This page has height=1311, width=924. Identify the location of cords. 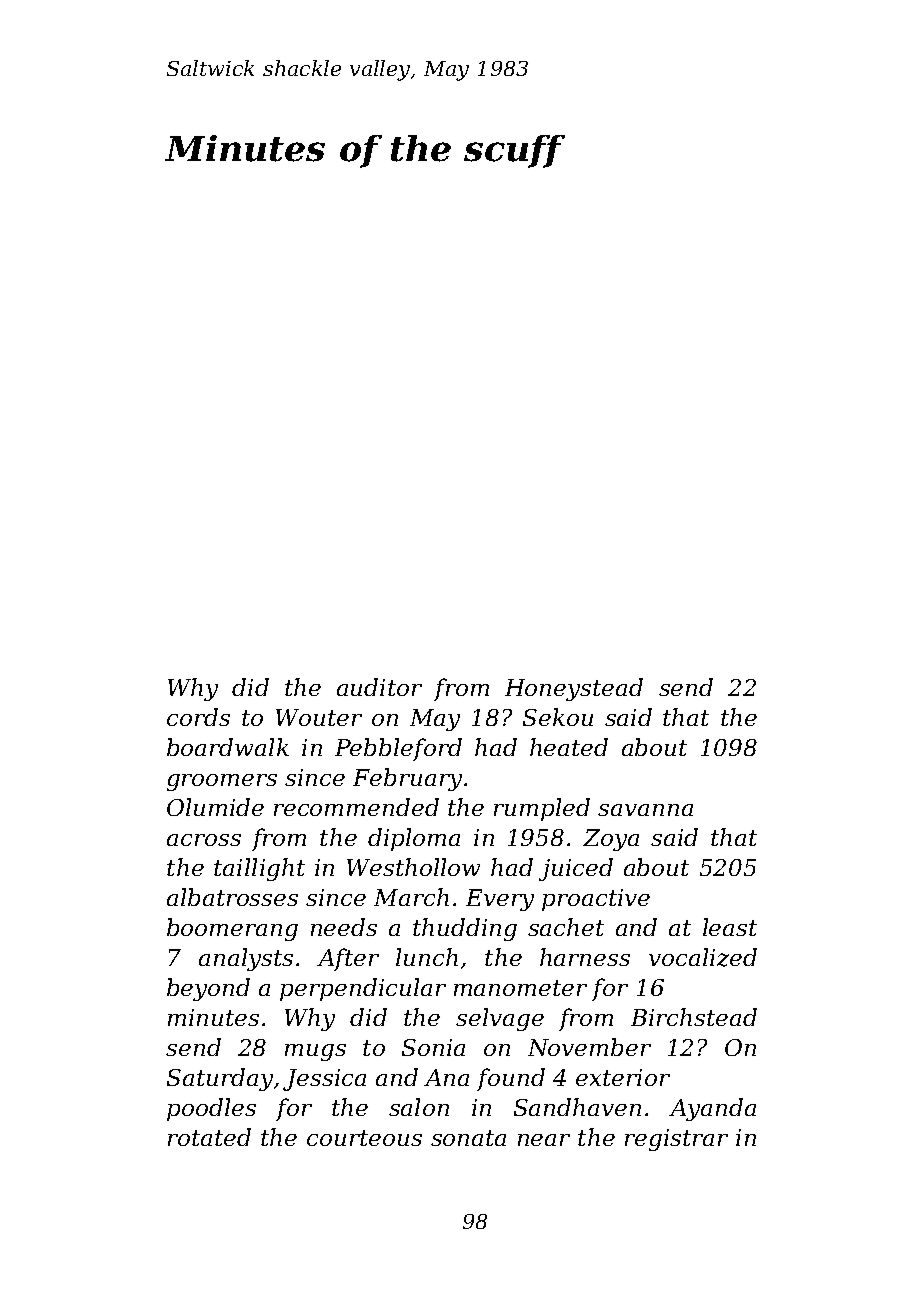
(198, 717).
